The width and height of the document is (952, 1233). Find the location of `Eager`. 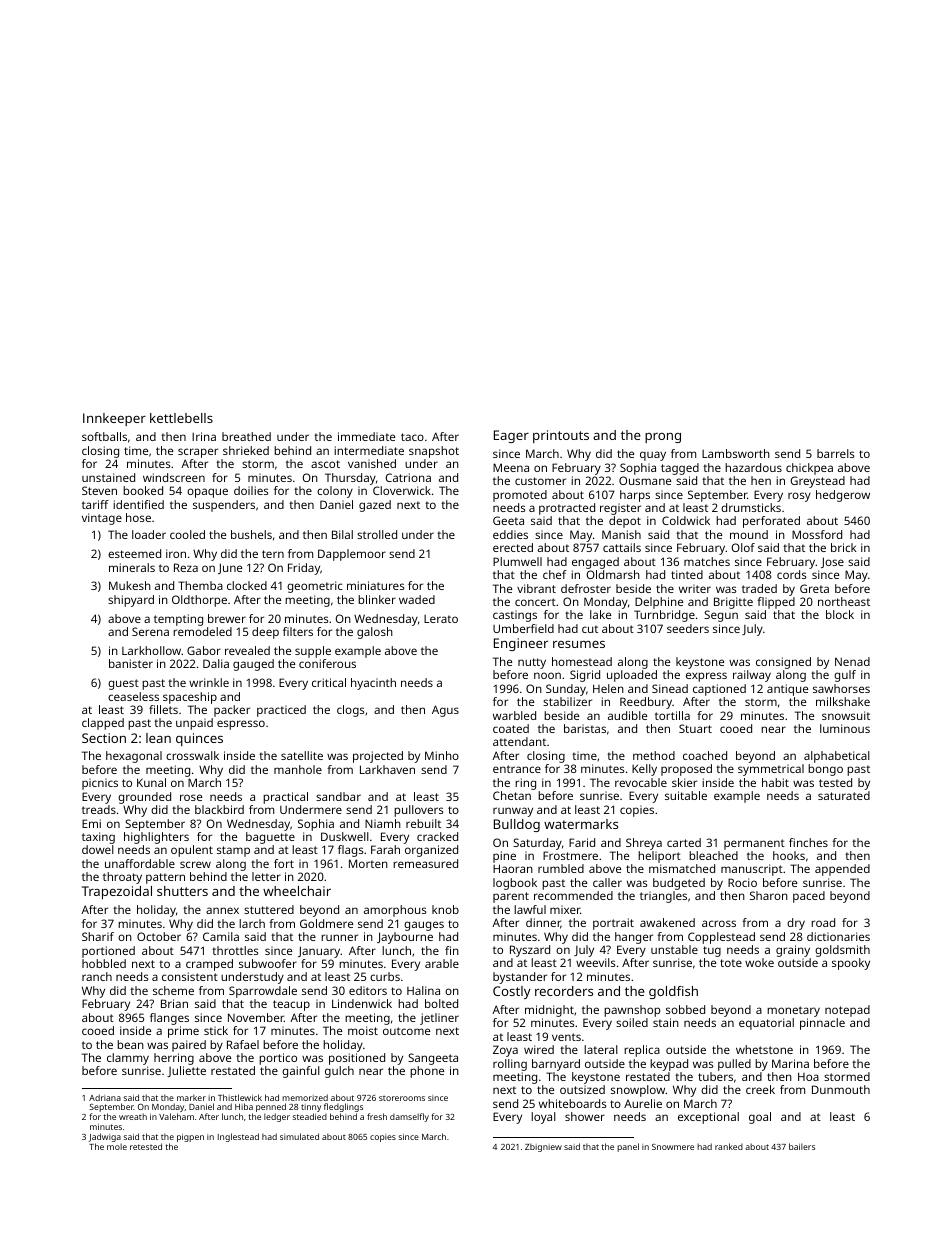

Eager is located at coordinates (511, 436).
